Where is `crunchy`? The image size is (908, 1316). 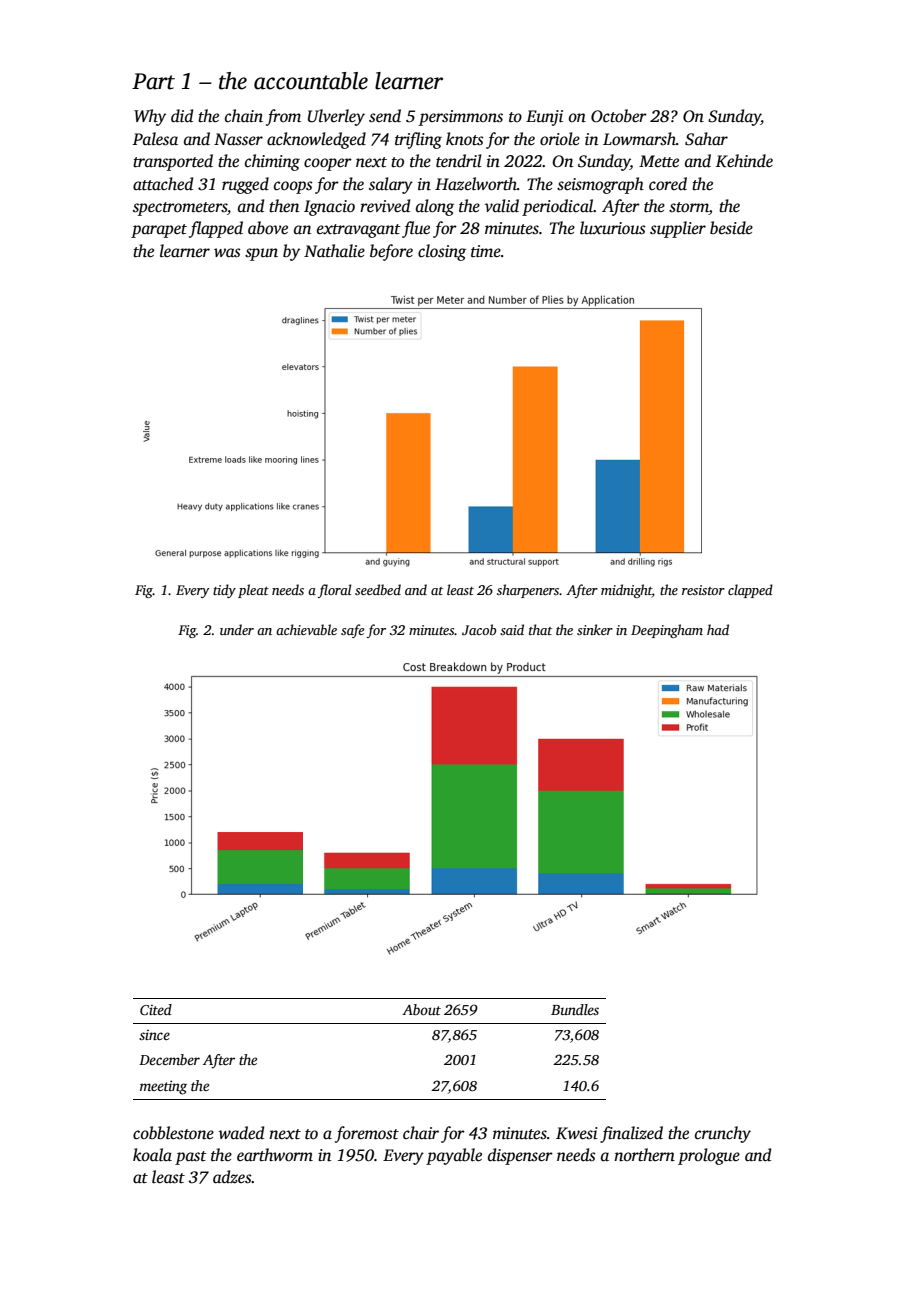 crunchy is located at coordinates (723, 1134).
